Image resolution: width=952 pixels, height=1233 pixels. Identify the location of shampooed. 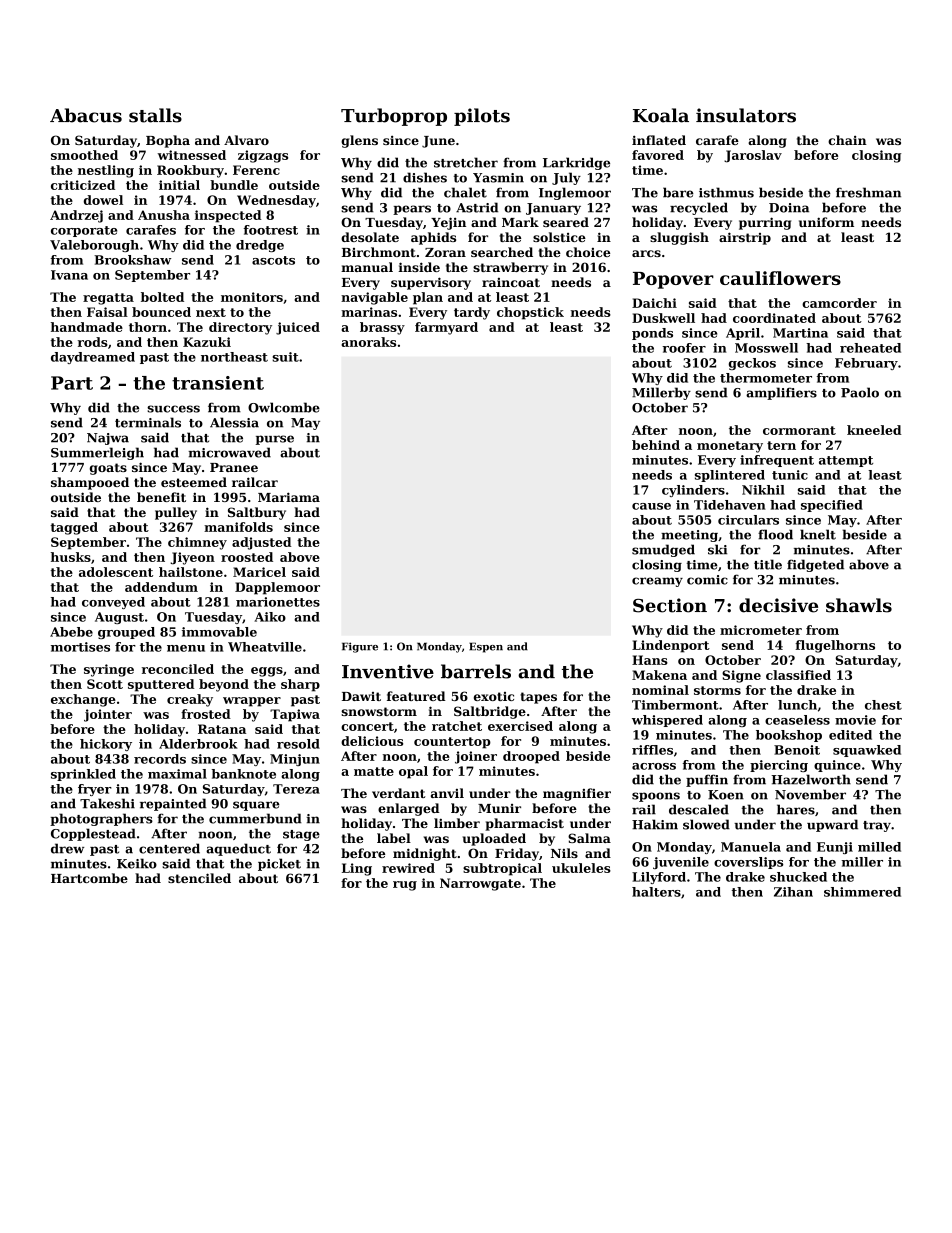
(90, 483).
